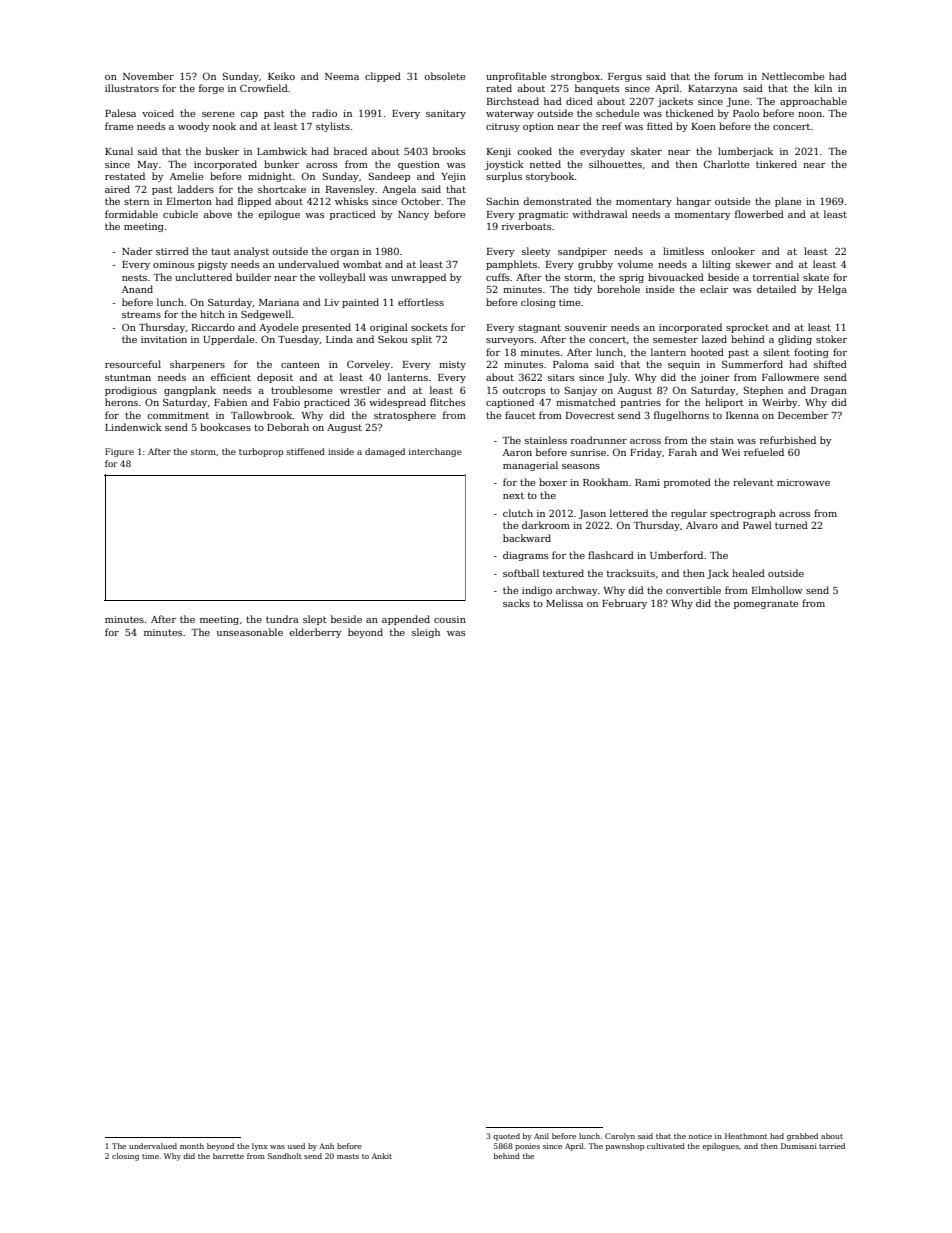 The height and width of the page is (1233, 952). What do you see at coordinates (550, 177) in the page?
I see `storybook` at bounding box center [550, 177].
